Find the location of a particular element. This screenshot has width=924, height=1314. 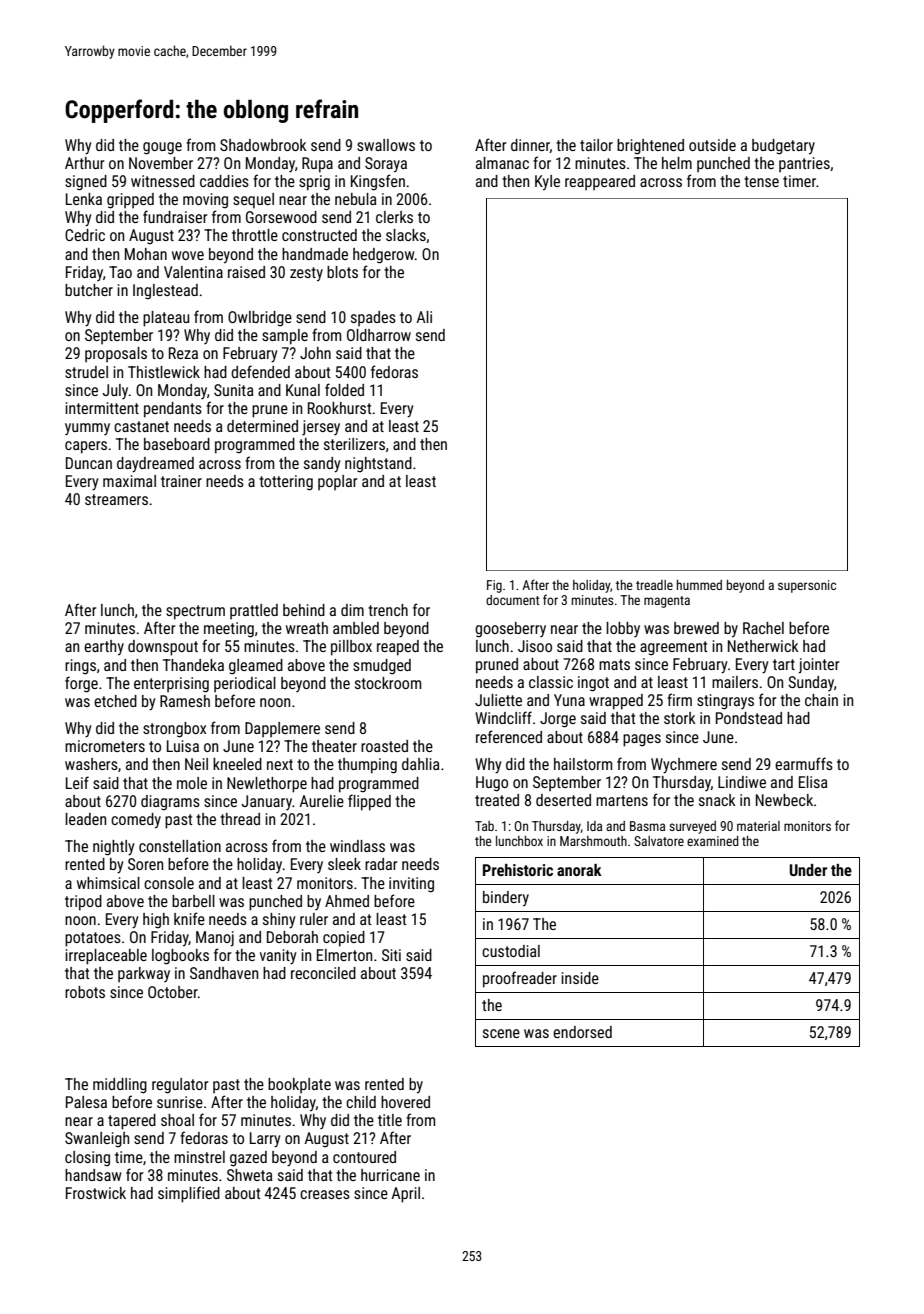

April is located at coordinates (405, 1195).
